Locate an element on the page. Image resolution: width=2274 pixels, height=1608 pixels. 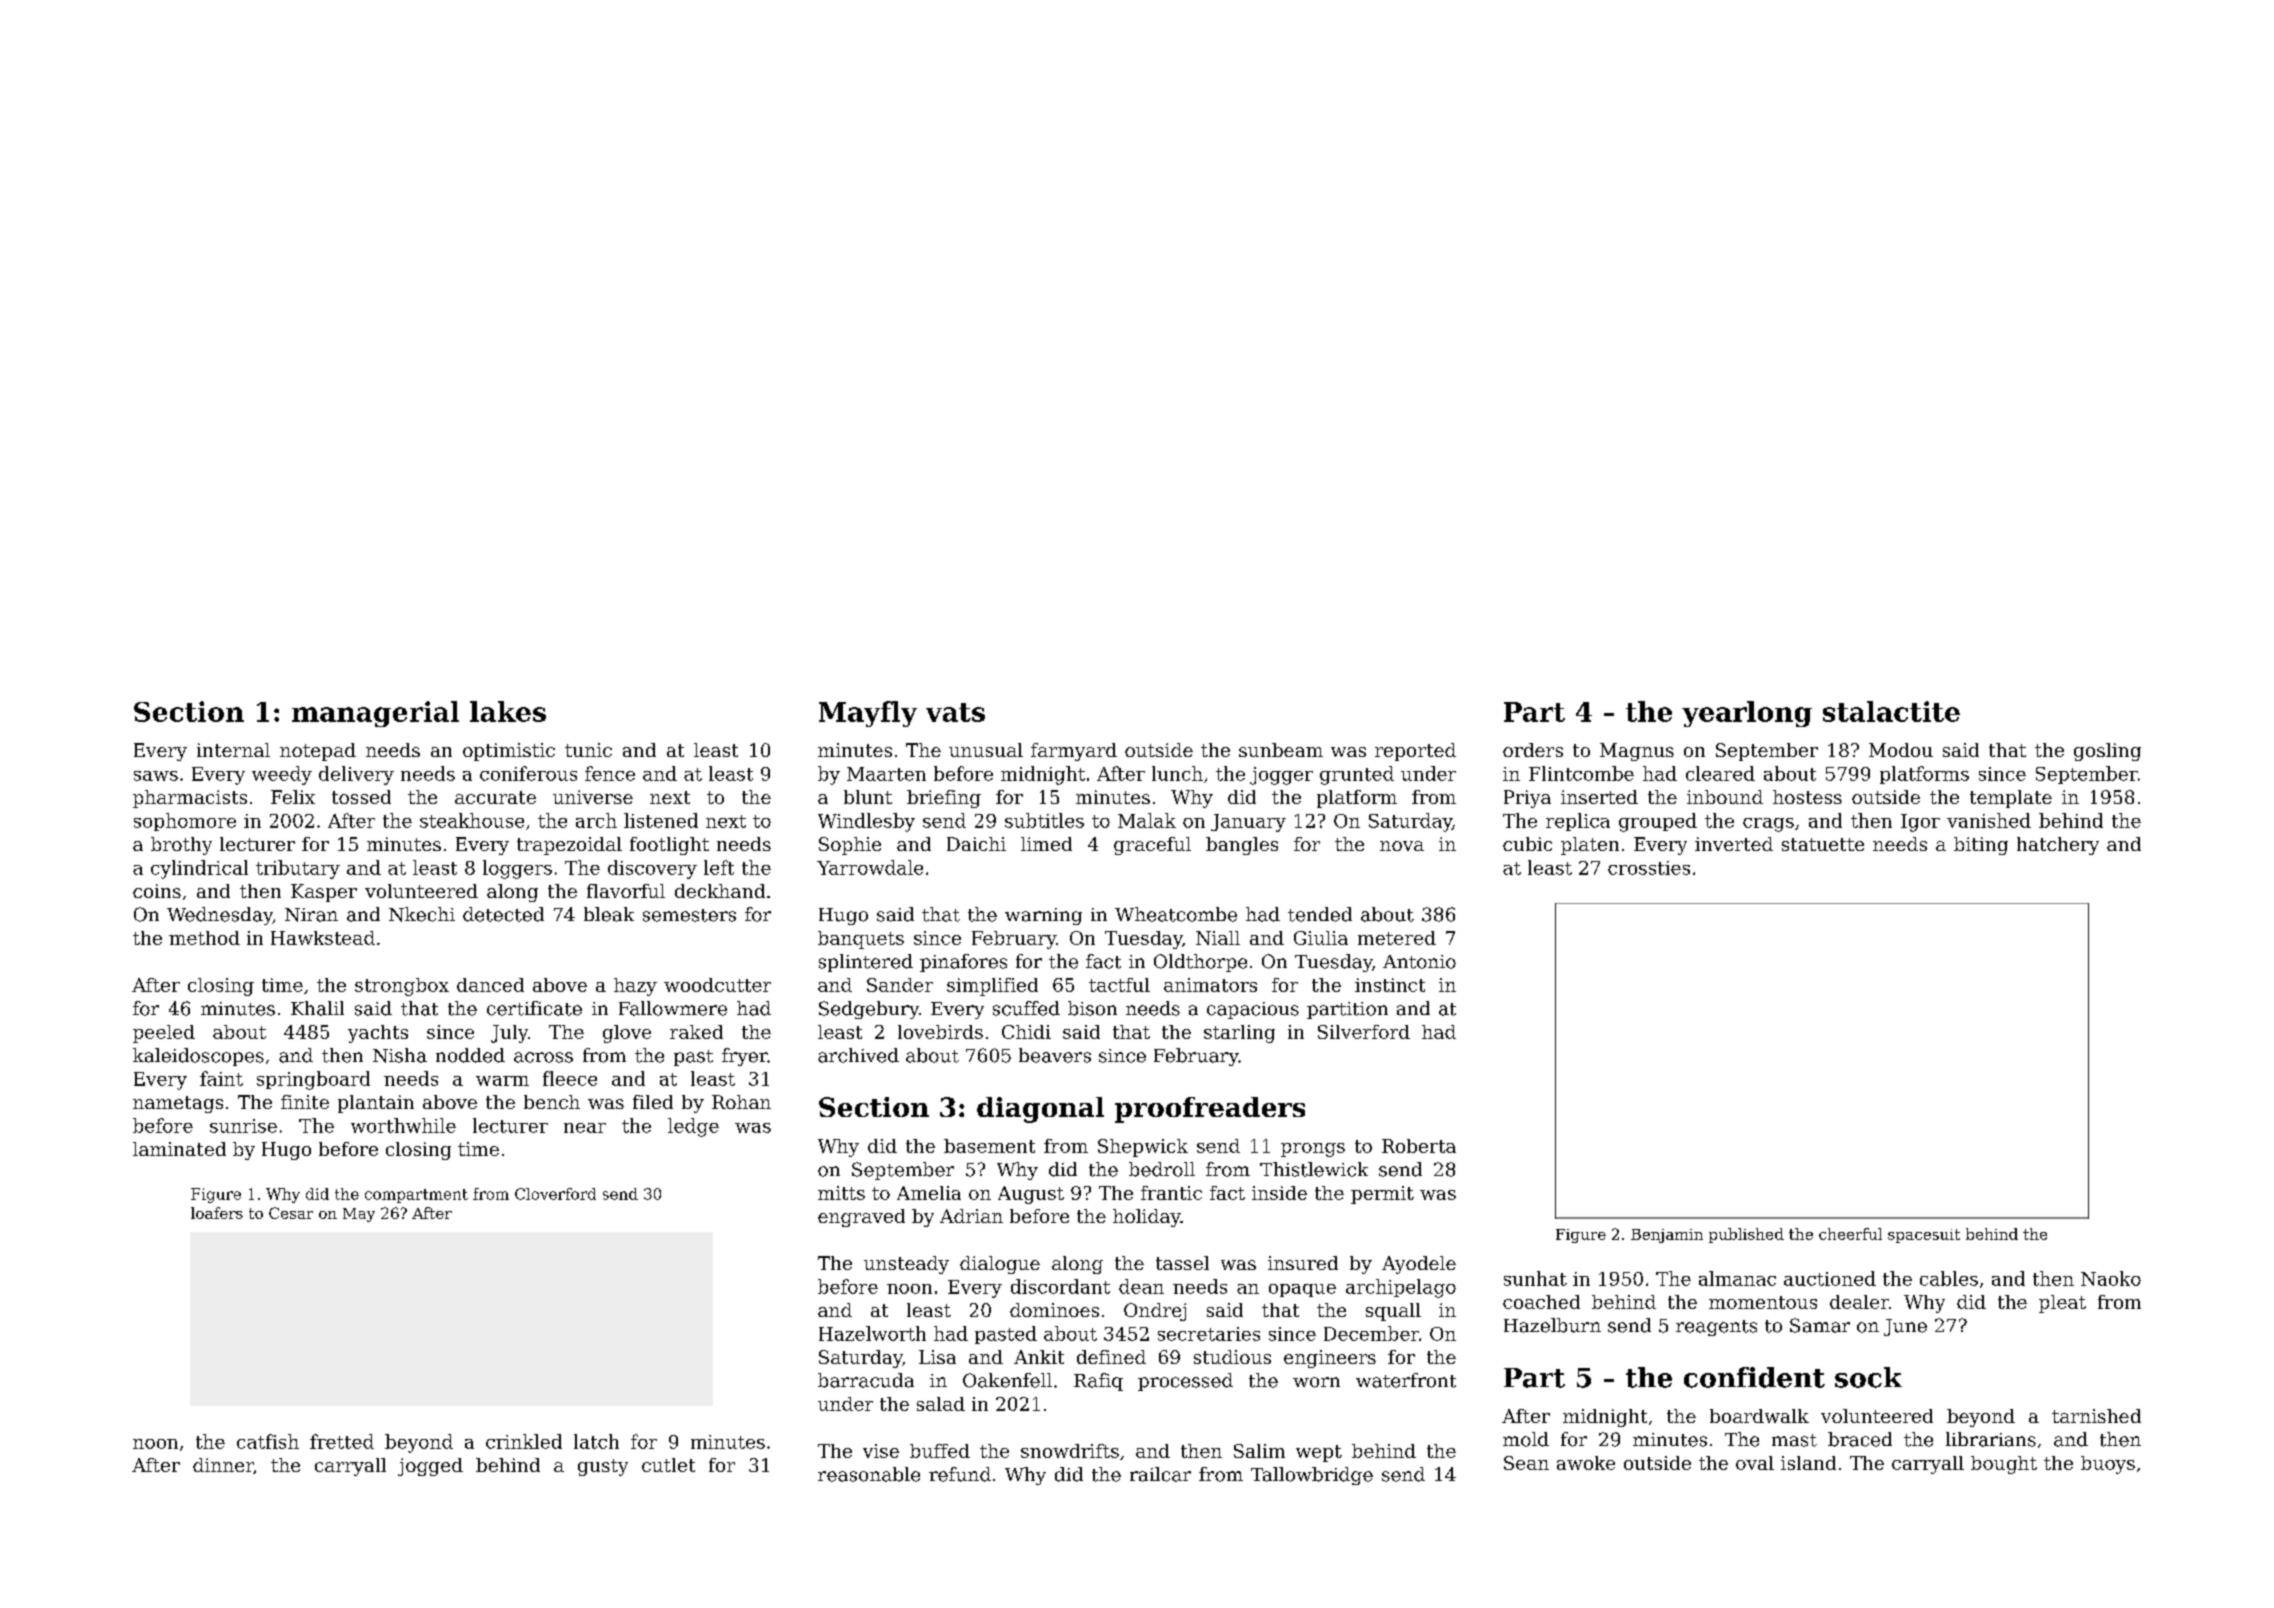
tassel is located at coordinates (1182, 1263).
